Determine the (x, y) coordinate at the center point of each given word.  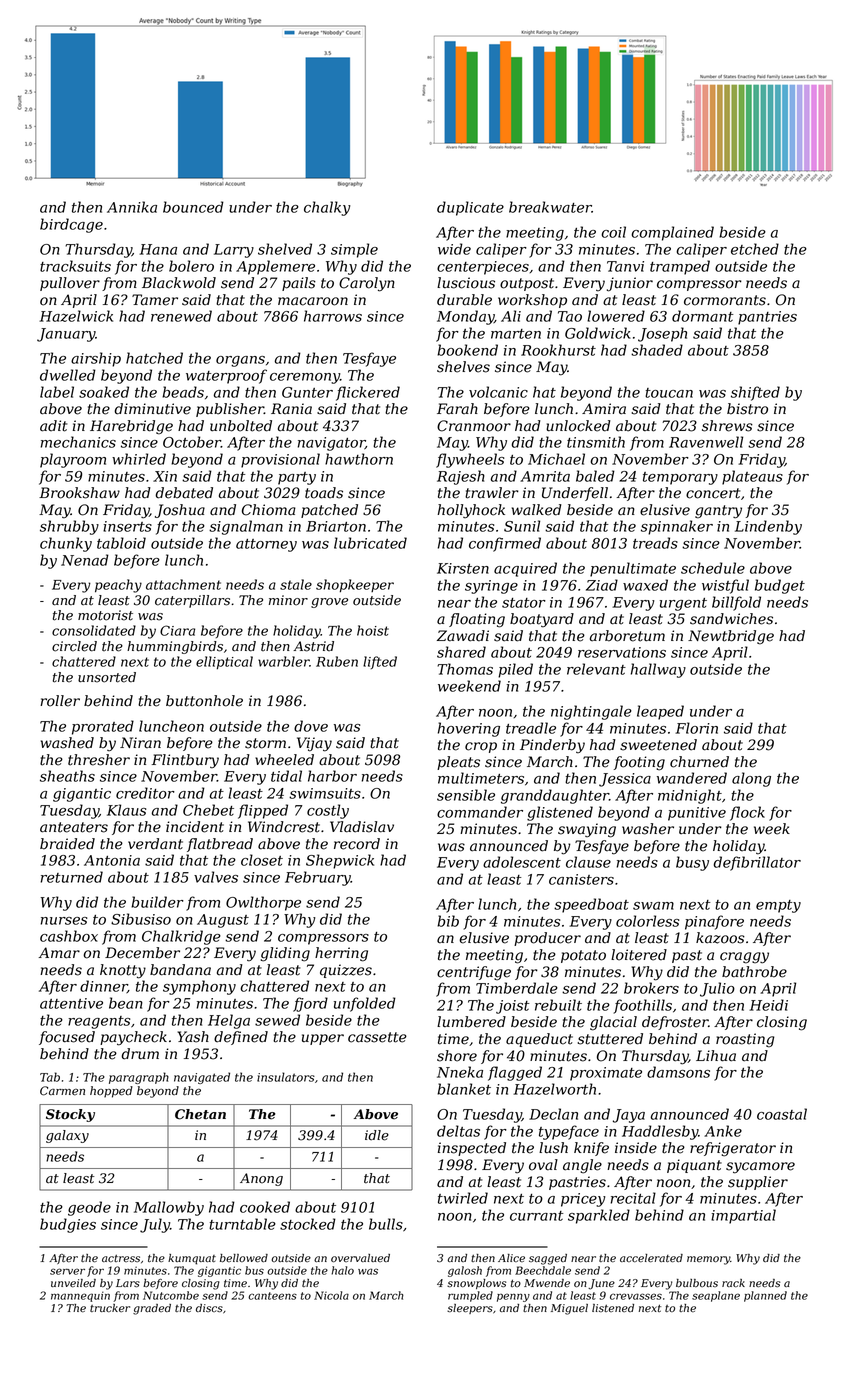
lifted (380, 662)
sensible (466, 795)
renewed (181, 316)
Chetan (200, 1114)
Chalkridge (181, 937)
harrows (333, 316)
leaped (660, 712)
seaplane (716, 1296)
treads (655, 543)
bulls (386, 1224)
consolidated (94, 630)
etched (755, 249)
